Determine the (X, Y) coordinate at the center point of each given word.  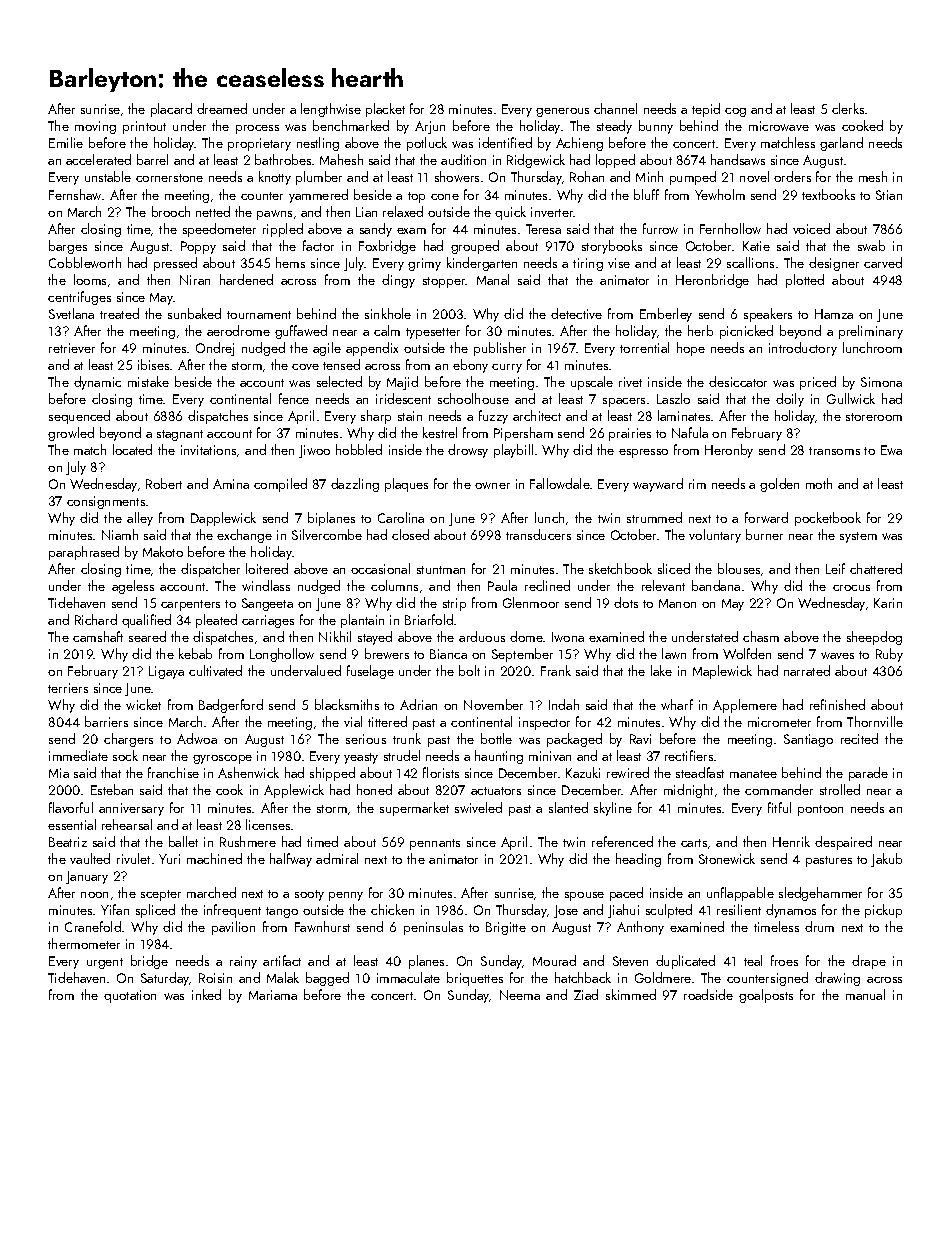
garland (841, 144)
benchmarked (351, 125)
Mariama (273, 995)
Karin (888, 603)
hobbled (359, 449)
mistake (148, 381)
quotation (130, 996)
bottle (496, 738)
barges (68, 247)
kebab (195, 653)
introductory (803, 349)
